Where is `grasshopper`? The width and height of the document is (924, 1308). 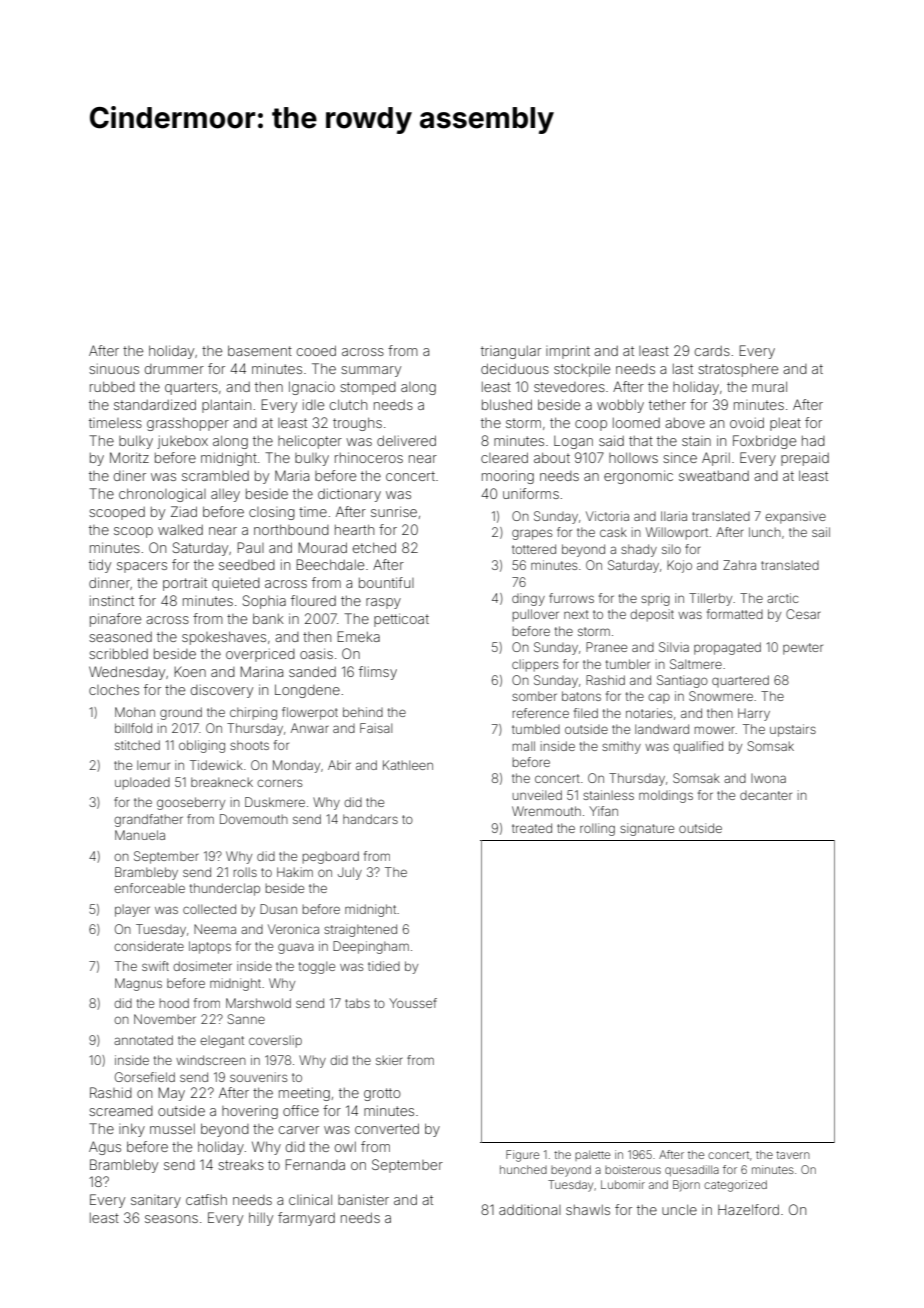 grasshopper is located at coordinates (188, 424).
